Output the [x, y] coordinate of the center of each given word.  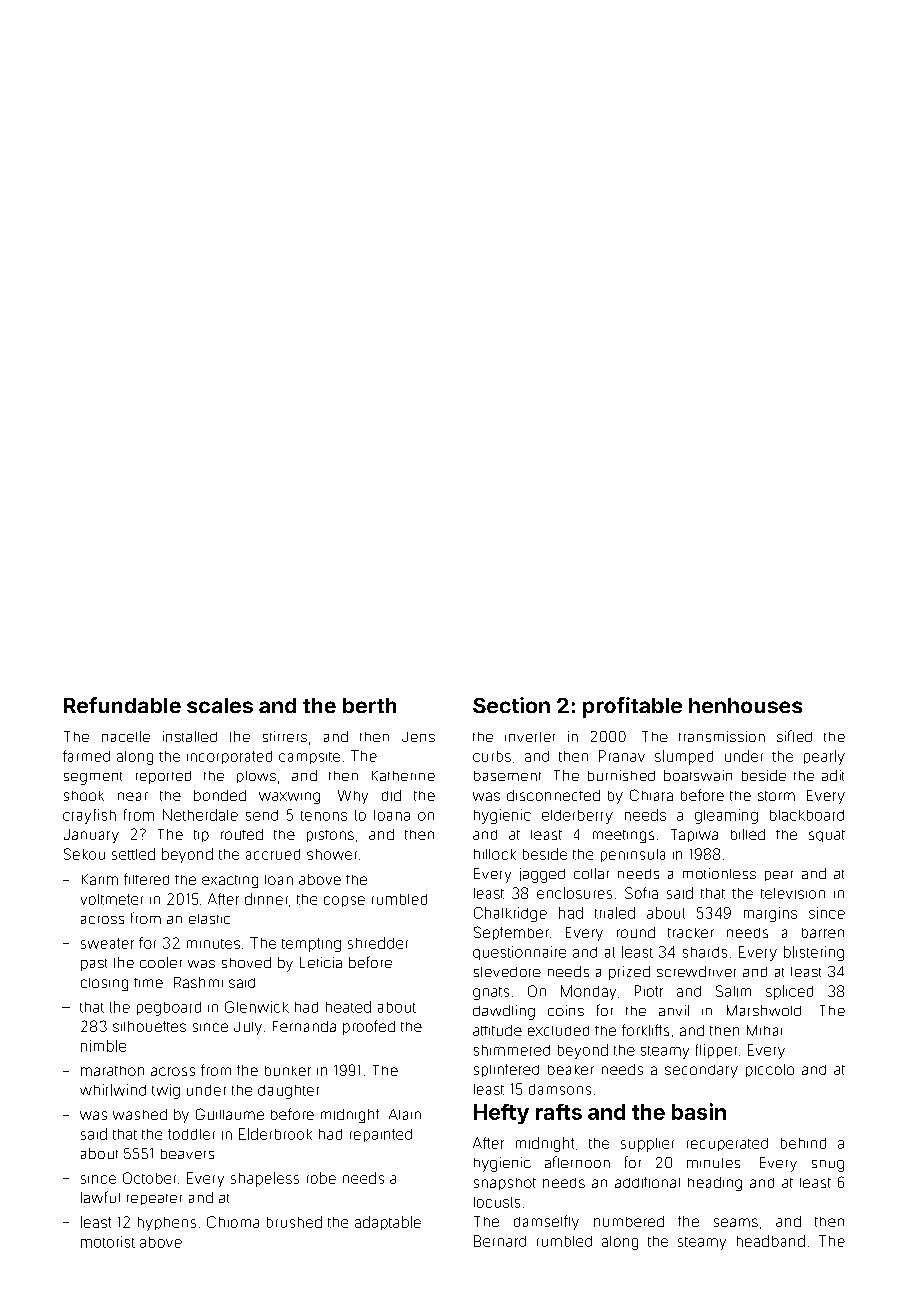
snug [828, 1166]
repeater [154, 1199]
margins [770, 914]
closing [104, 984]
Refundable [122, 705]
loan [279, 880]
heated [348, 1007]
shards [705, 952]
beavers [187, 1154]
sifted [794, 736]
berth [369, 705]
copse [344, 901]
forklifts [645, 1030]
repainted [381, 1135]
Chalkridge [510, 914]
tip [201, 836]
